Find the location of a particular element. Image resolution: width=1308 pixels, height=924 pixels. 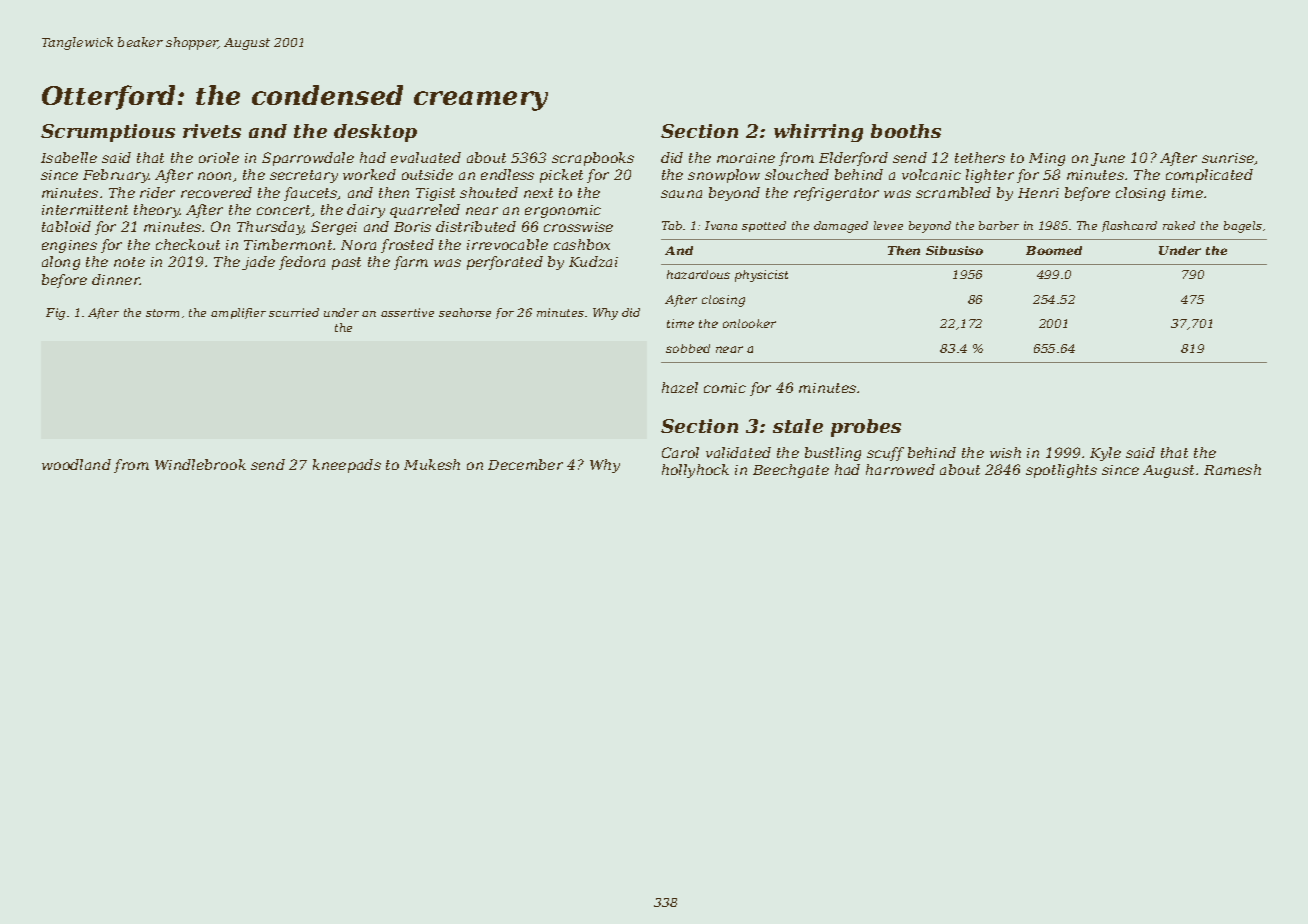

Carol is located at coordinates (680, 452).
